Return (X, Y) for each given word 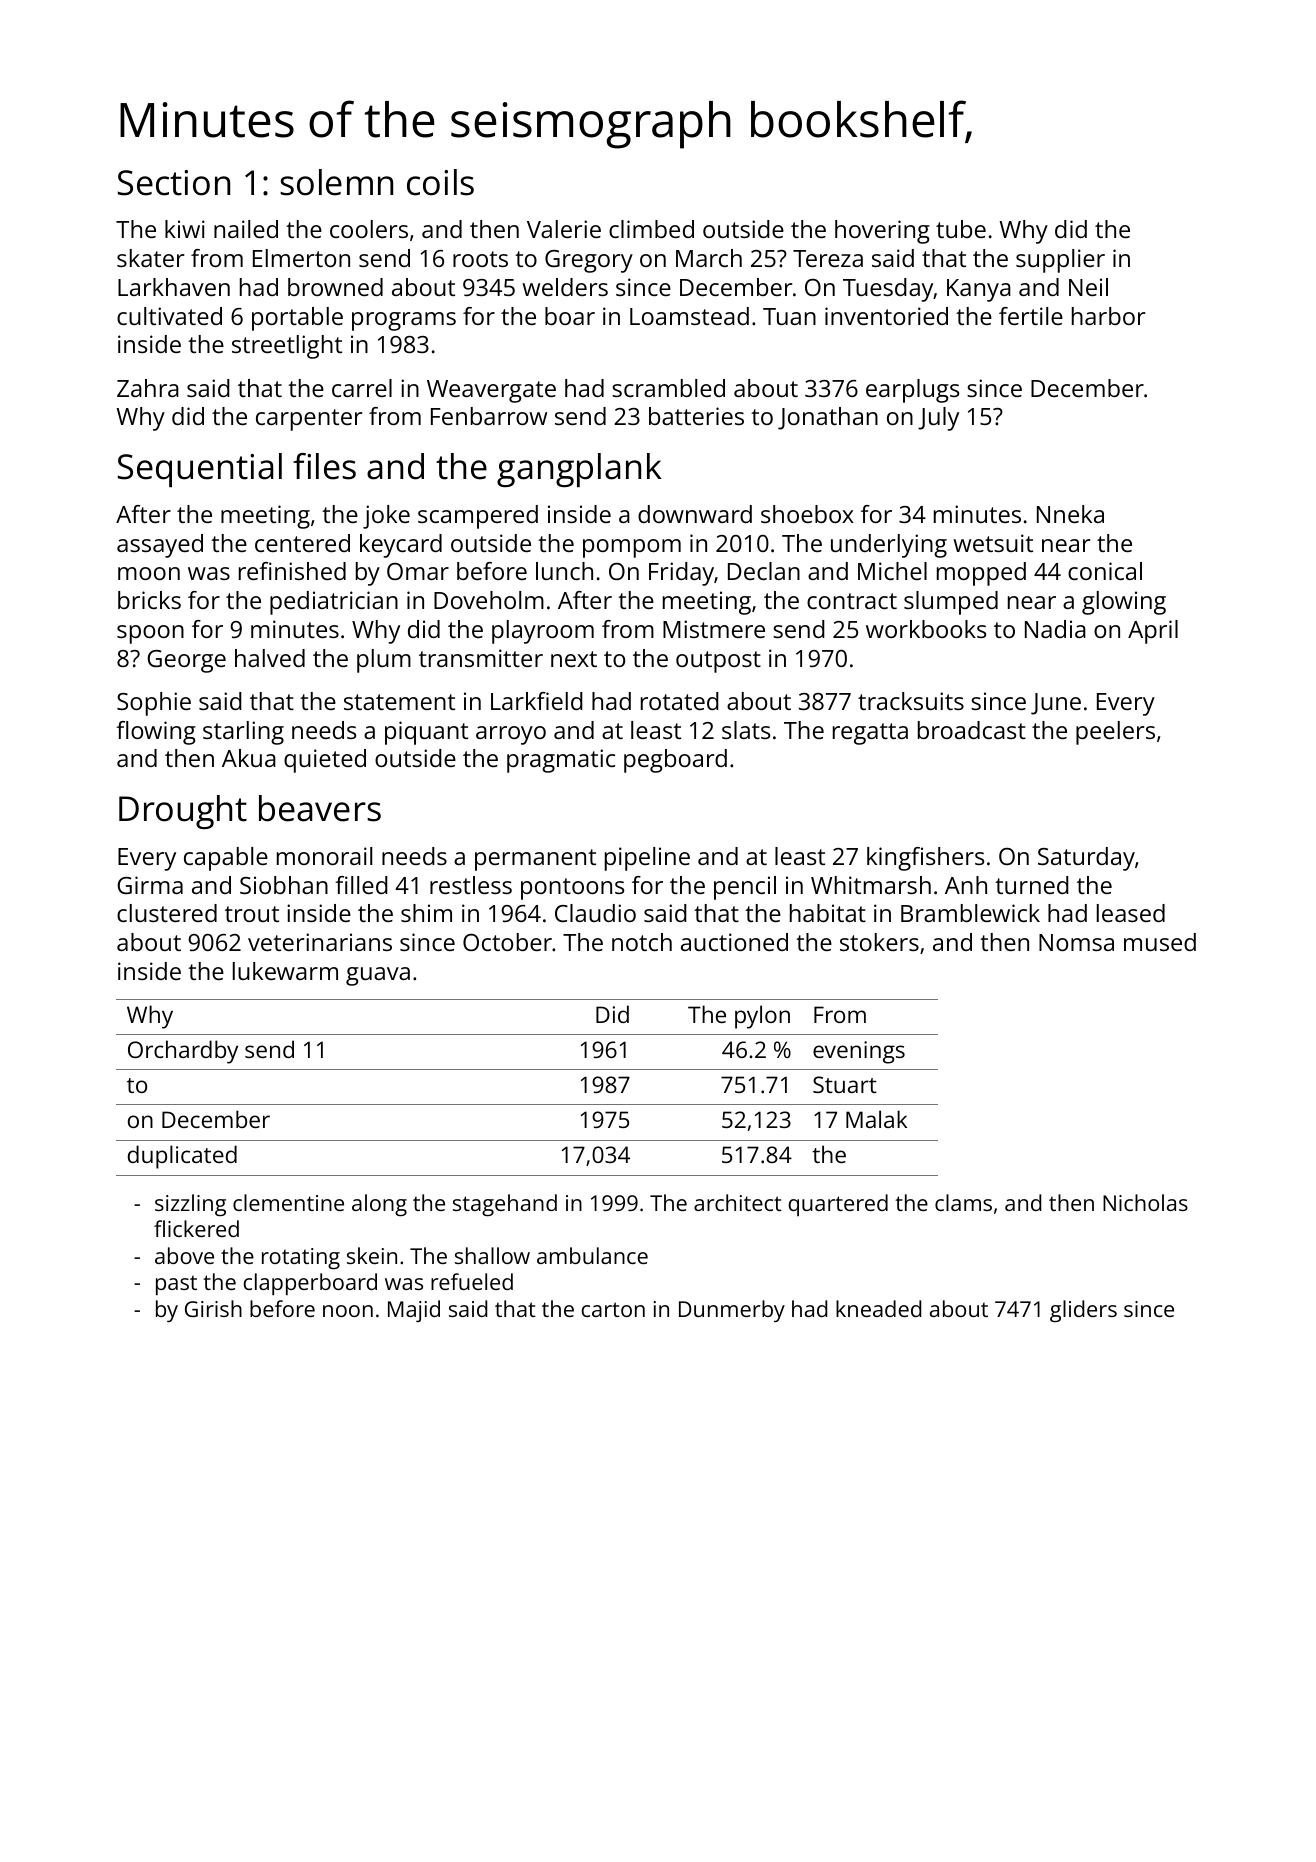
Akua (249, 758)
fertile (1031, 316)
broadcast (972, 730)
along (379, 1205)
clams (963, 1202)
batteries (696, 416)
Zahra (148, 388)
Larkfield (537, 701)
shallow (492, 1255)
